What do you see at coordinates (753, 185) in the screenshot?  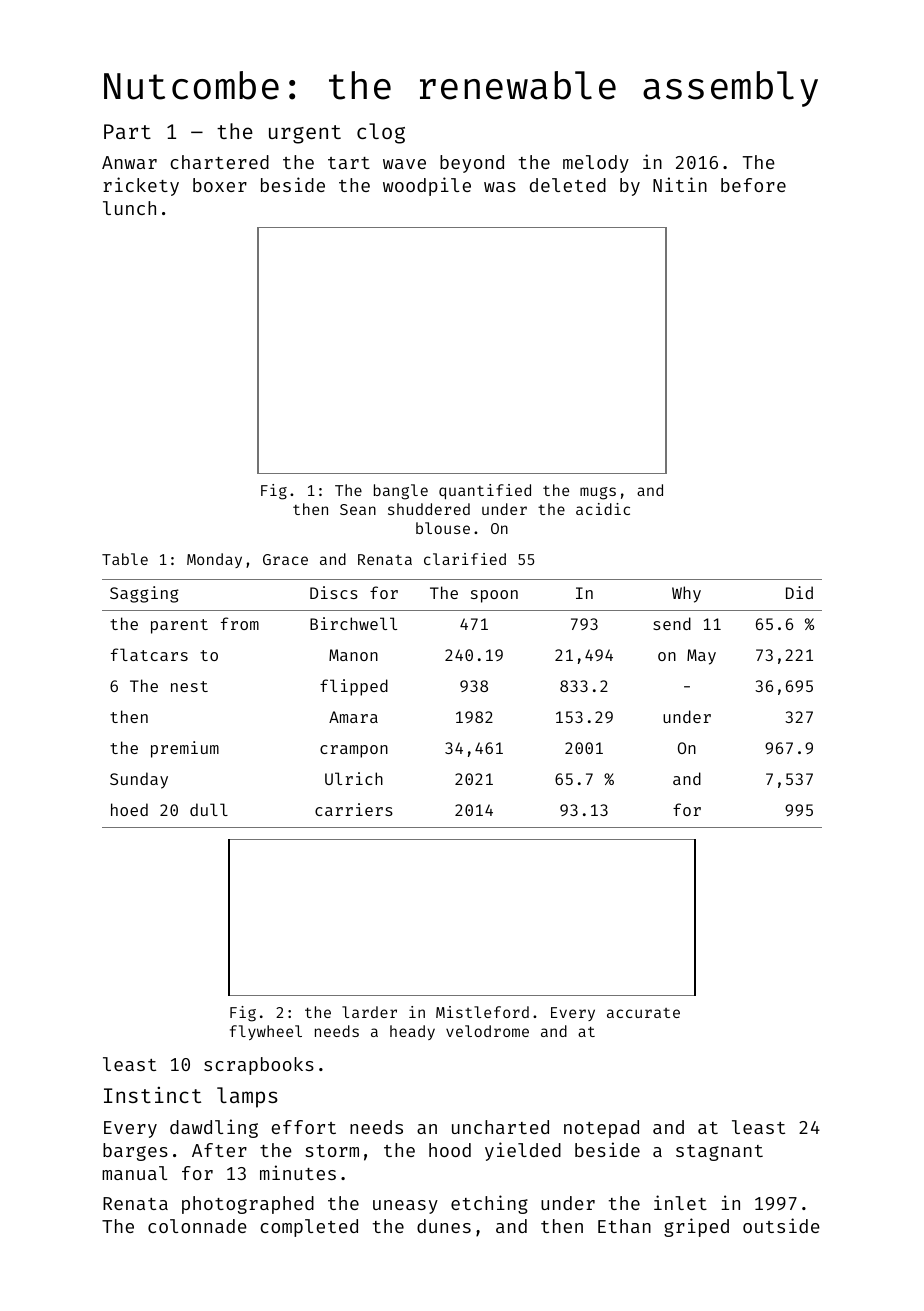 I see `before` at bounding box center [753, 185].
